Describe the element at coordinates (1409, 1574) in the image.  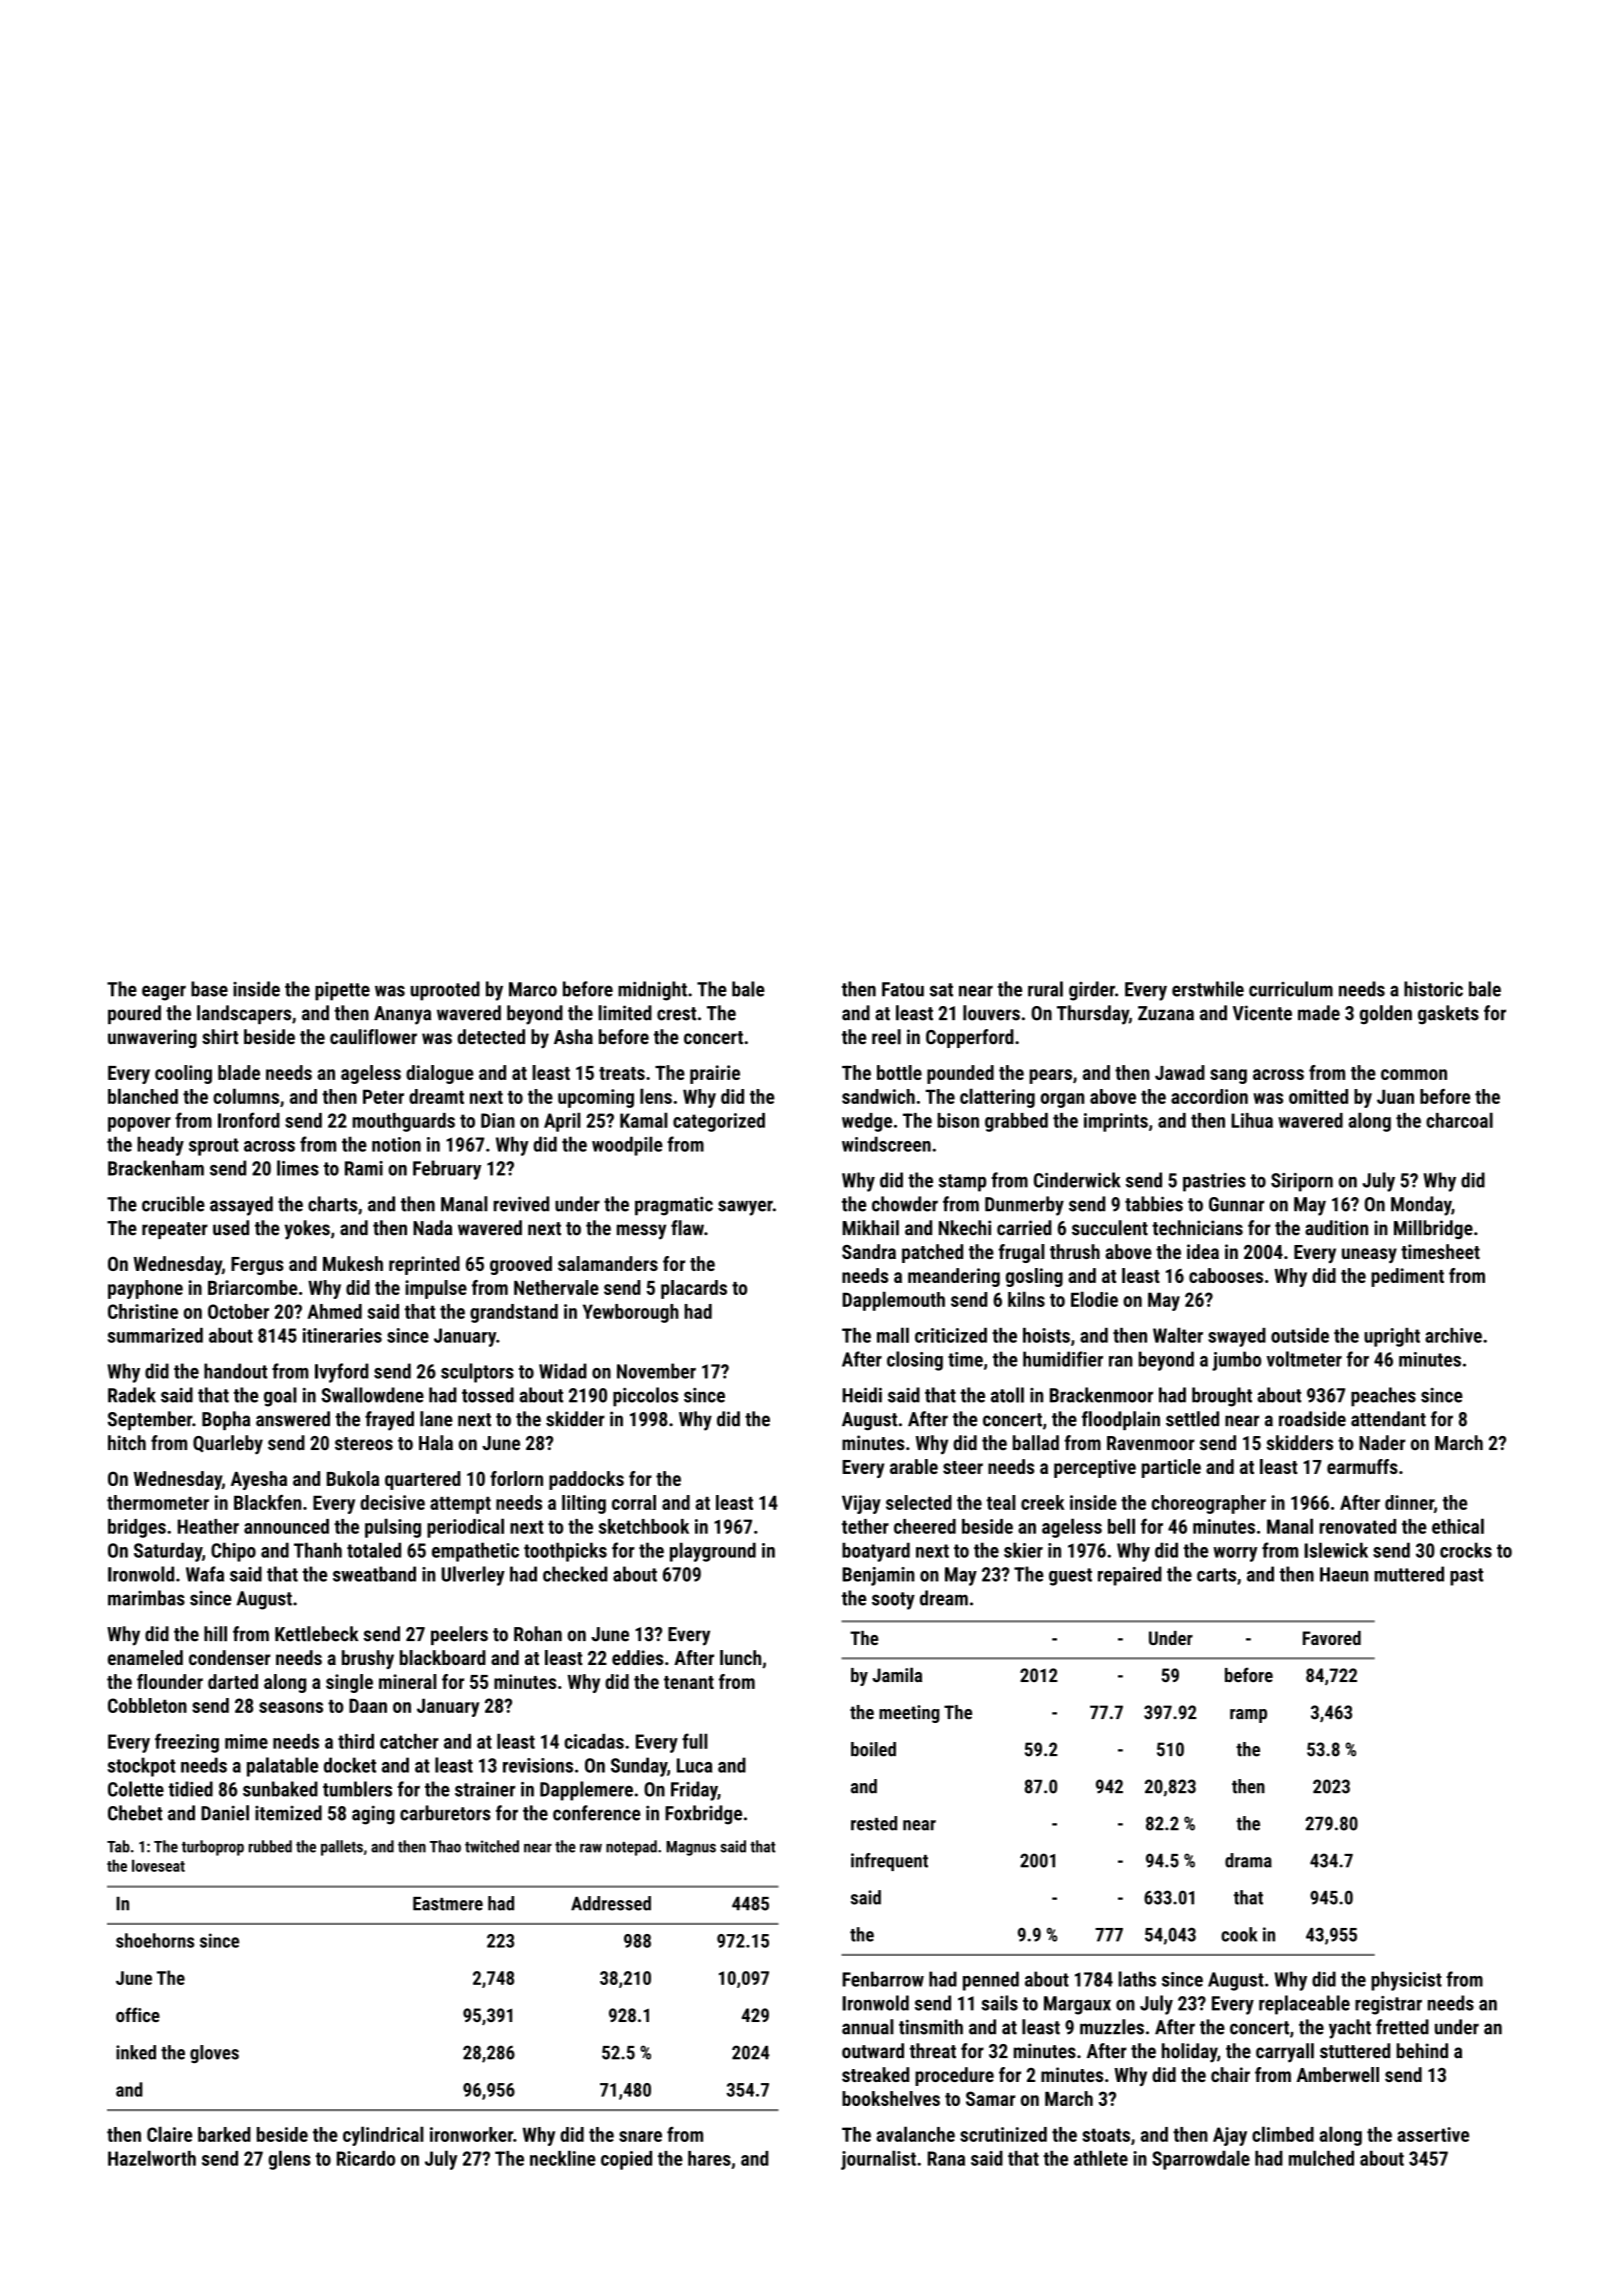
I see `muttered` at that location.
